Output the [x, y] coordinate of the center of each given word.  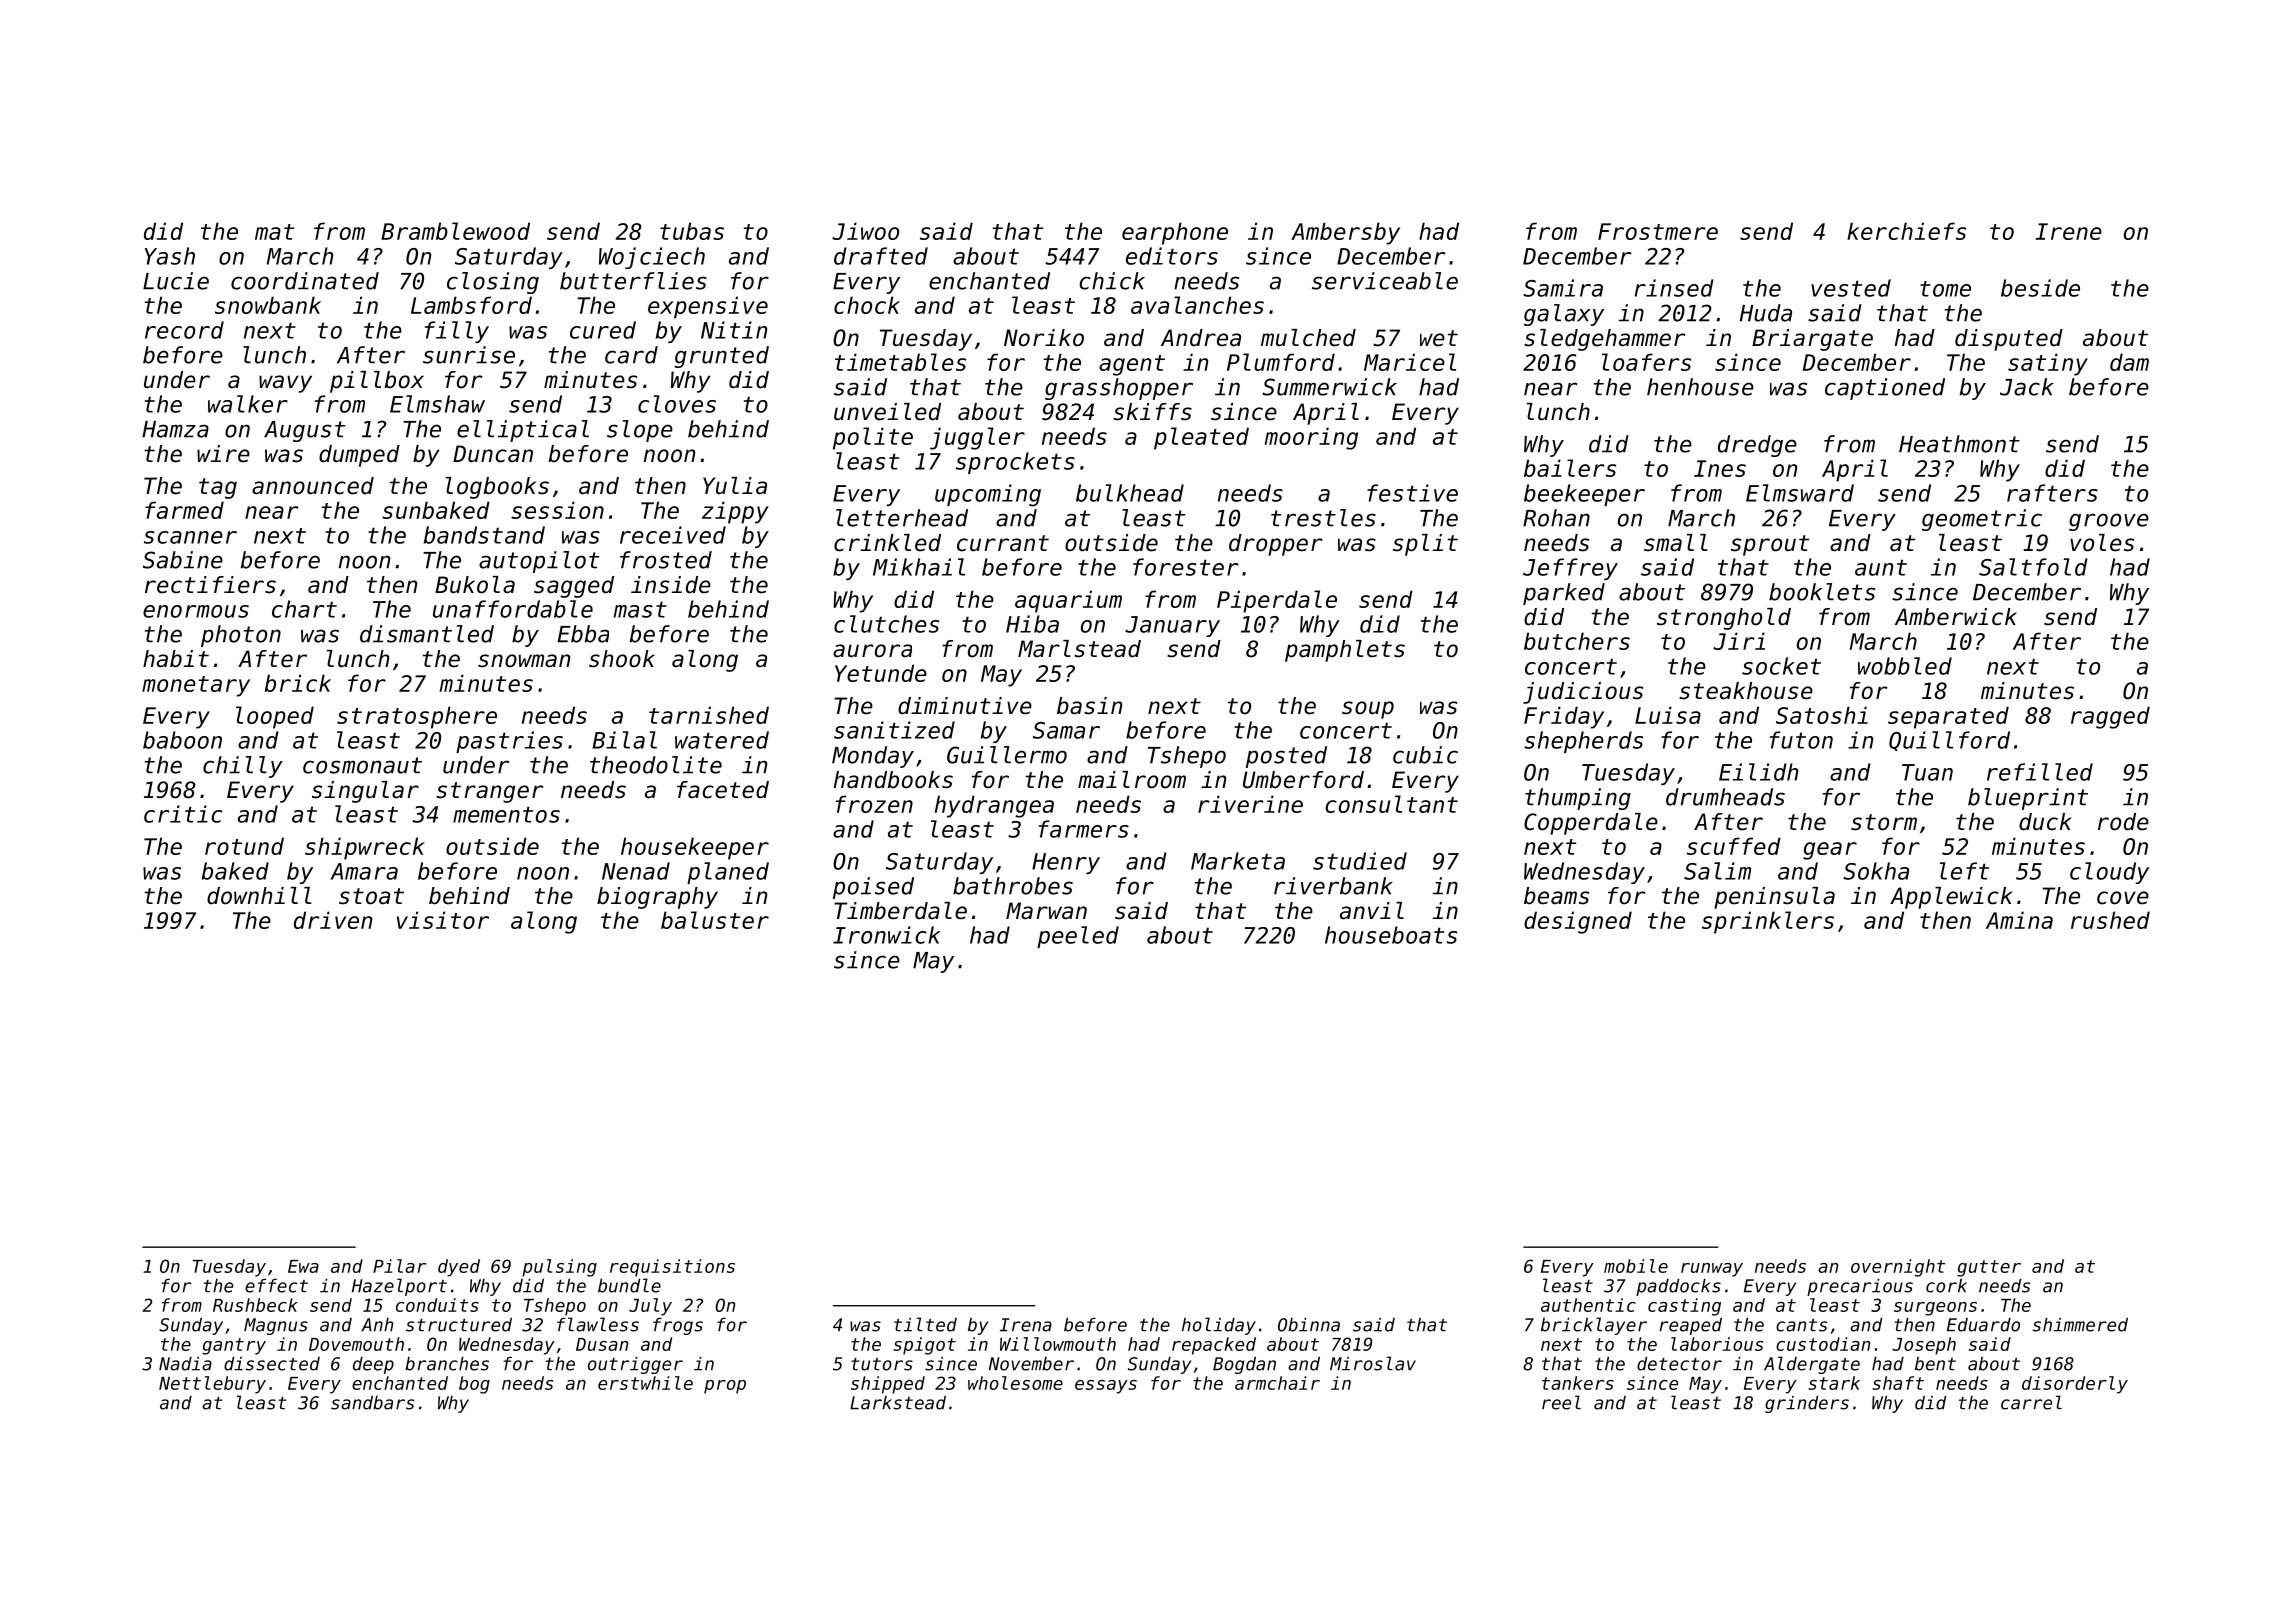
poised [873, 888]
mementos [506, 814]
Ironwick [886, 935]
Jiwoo [865, 231]
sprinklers [1768, 922]
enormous [196, 611]
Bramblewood [455, 231]
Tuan [1927, 772]
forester [1185, 567]
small [1676, 543]
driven [333, 920]
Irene [2069, 231]
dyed [459, 1268]
